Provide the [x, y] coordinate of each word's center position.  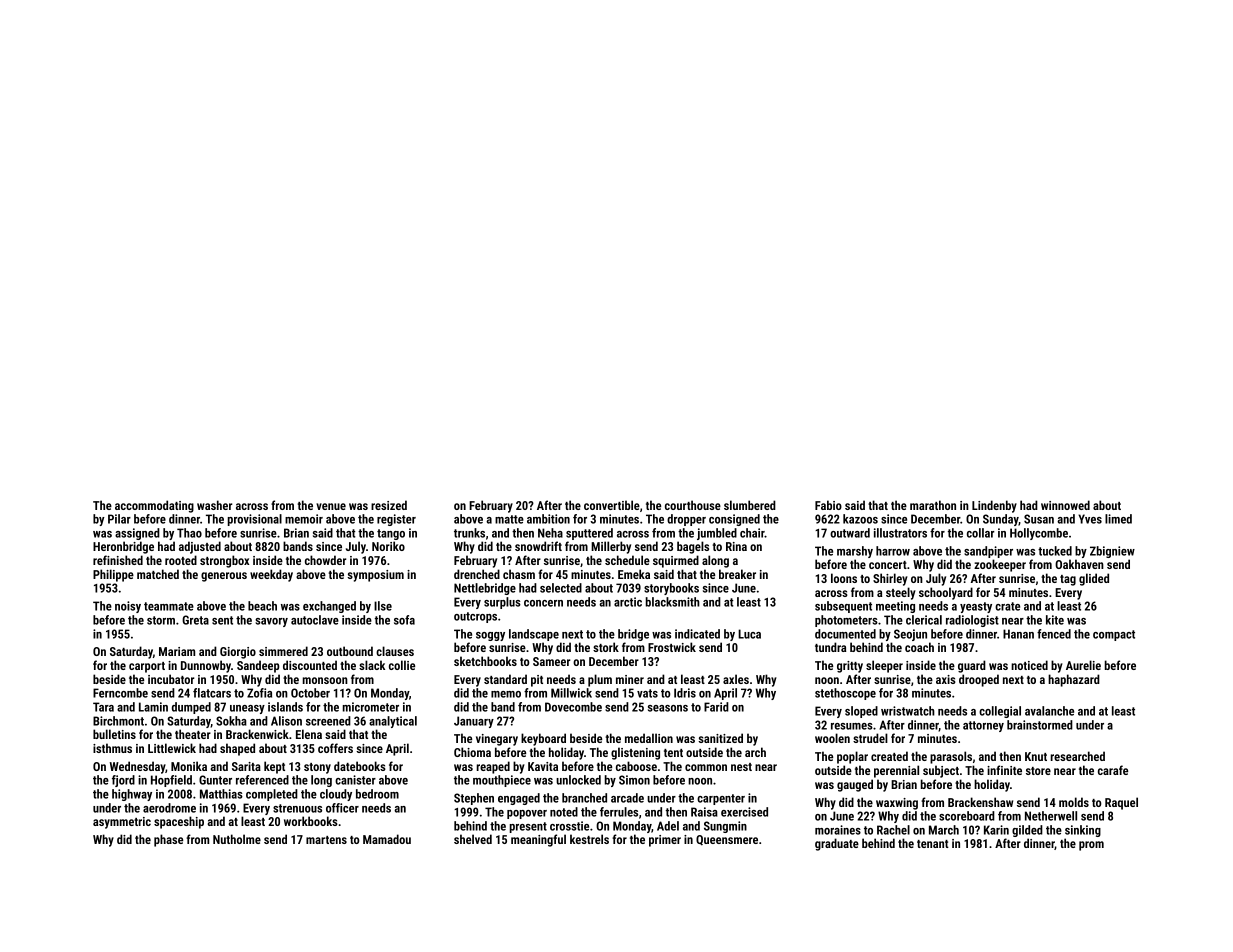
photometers [846, 621]
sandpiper [988, 552]
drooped [979, 680]
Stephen [474, 799]
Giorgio [238, 653]
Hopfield [171, 781]
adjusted [200, 547]
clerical [924, 620]
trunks [469, 533]
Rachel [893, 830]
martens [326, 840]
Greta [195, 620]
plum [600, 680]
